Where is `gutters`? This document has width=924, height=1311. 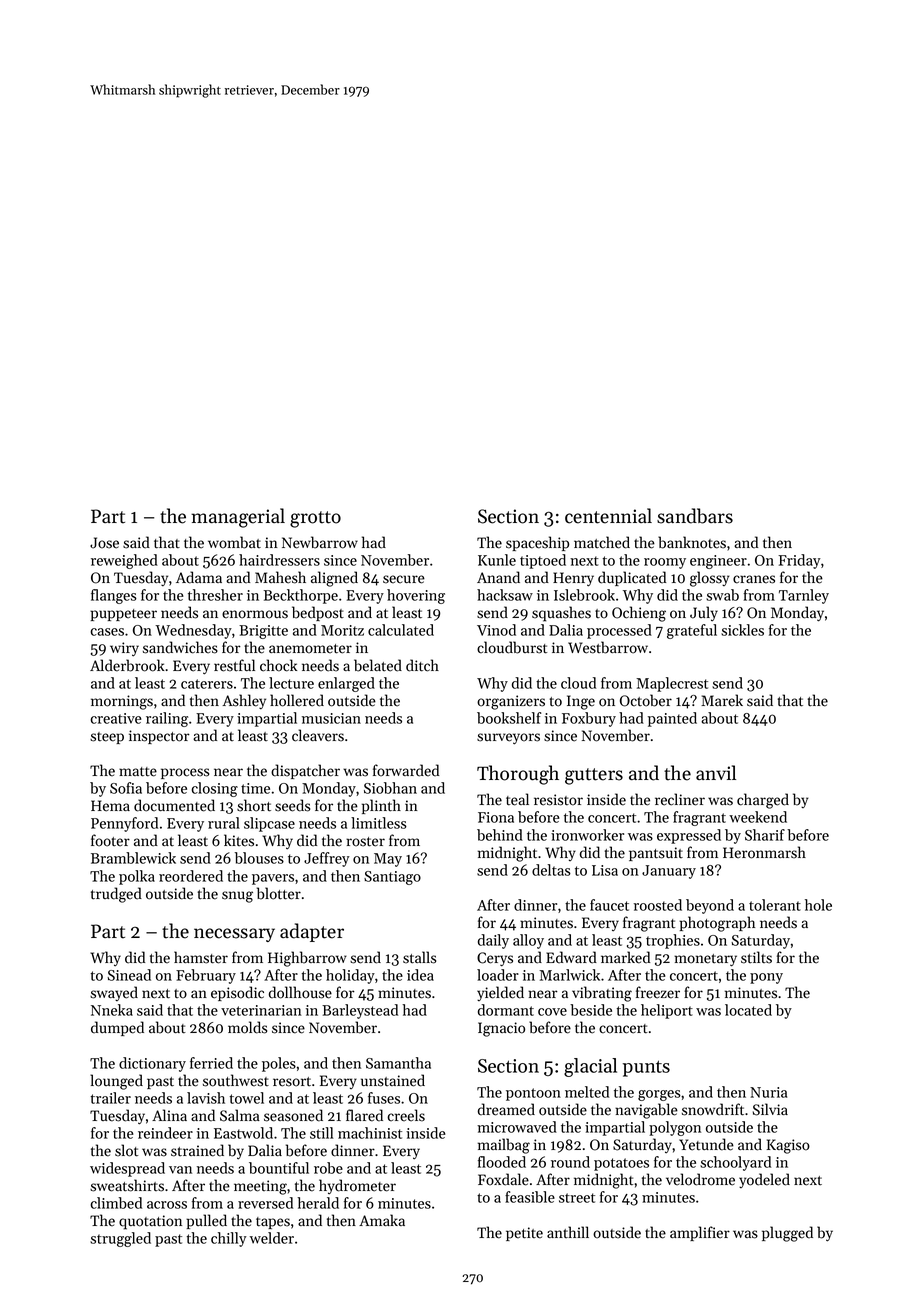 gutters is located at coordinates (594, 776).
